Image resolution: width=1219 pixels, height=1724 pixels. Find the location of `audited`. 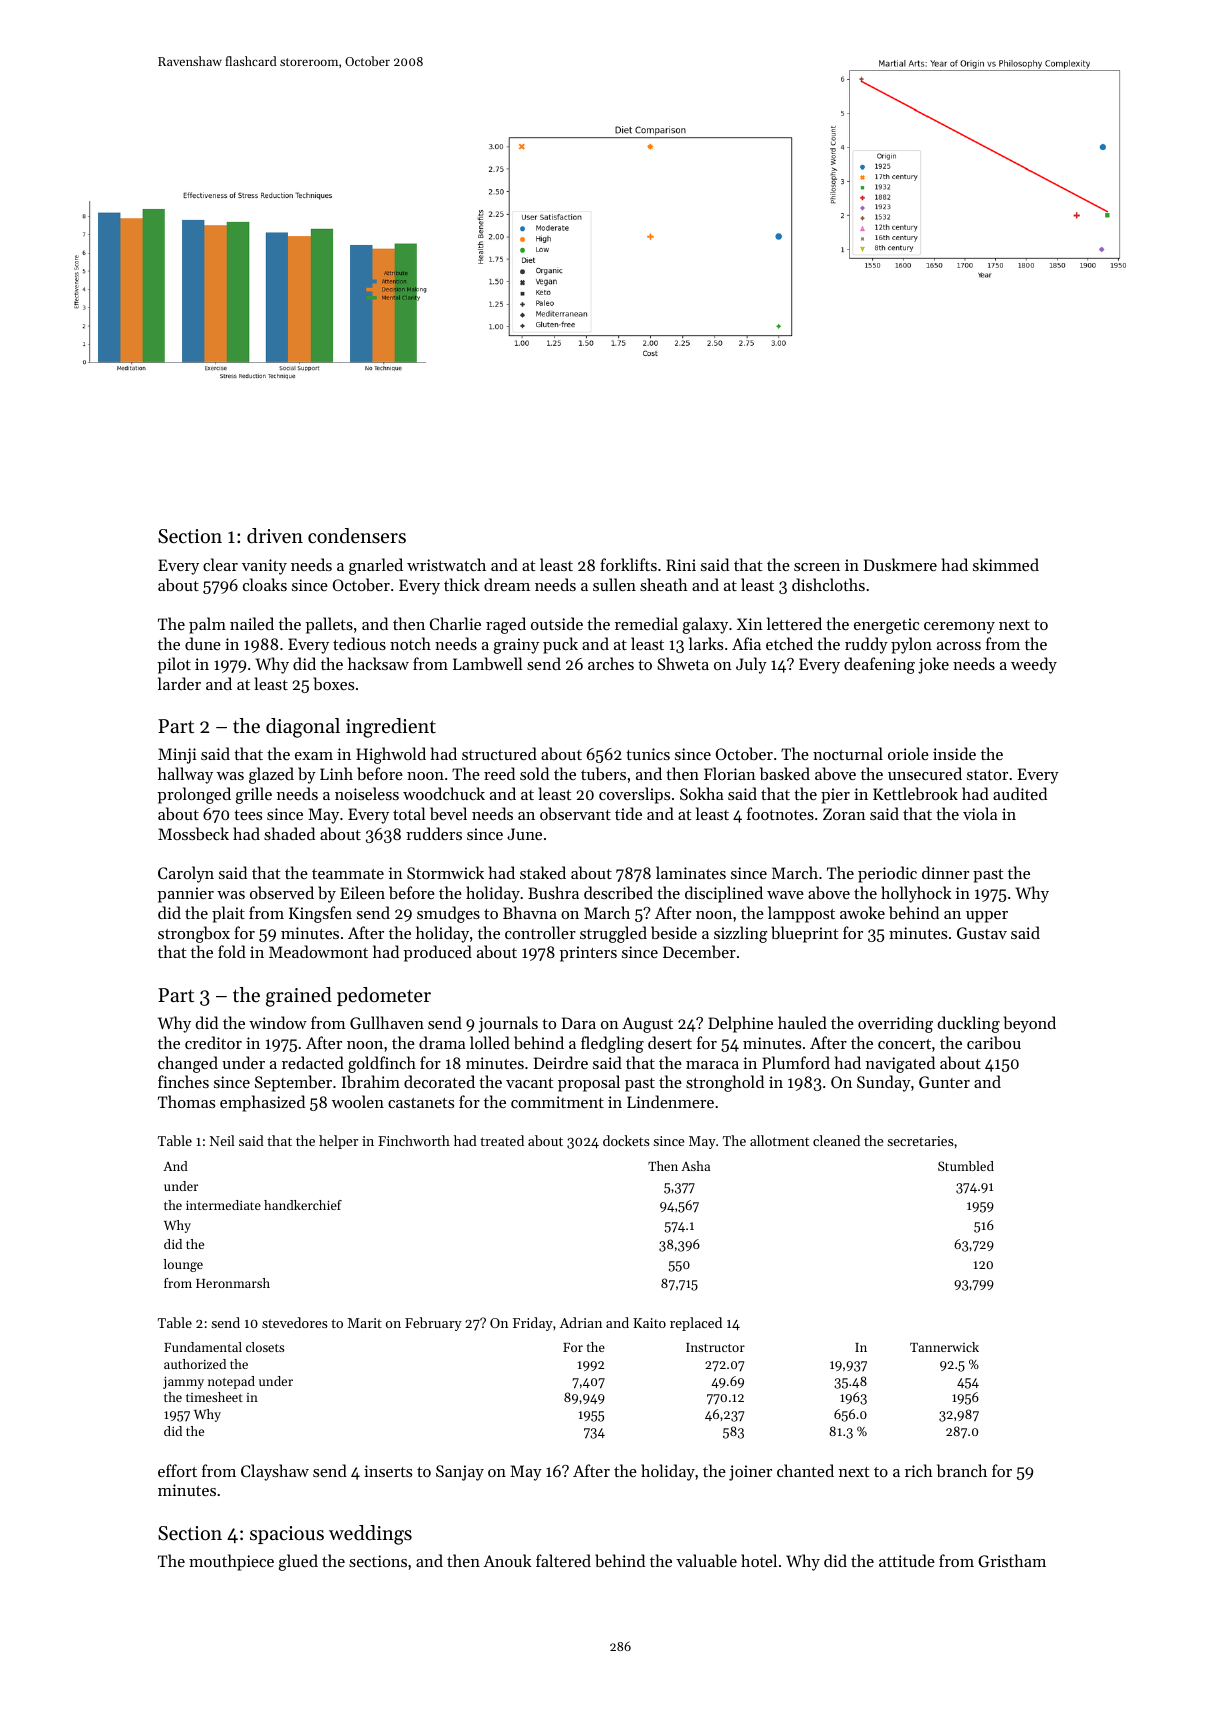

audited is located at coordinates (1020, 793).
